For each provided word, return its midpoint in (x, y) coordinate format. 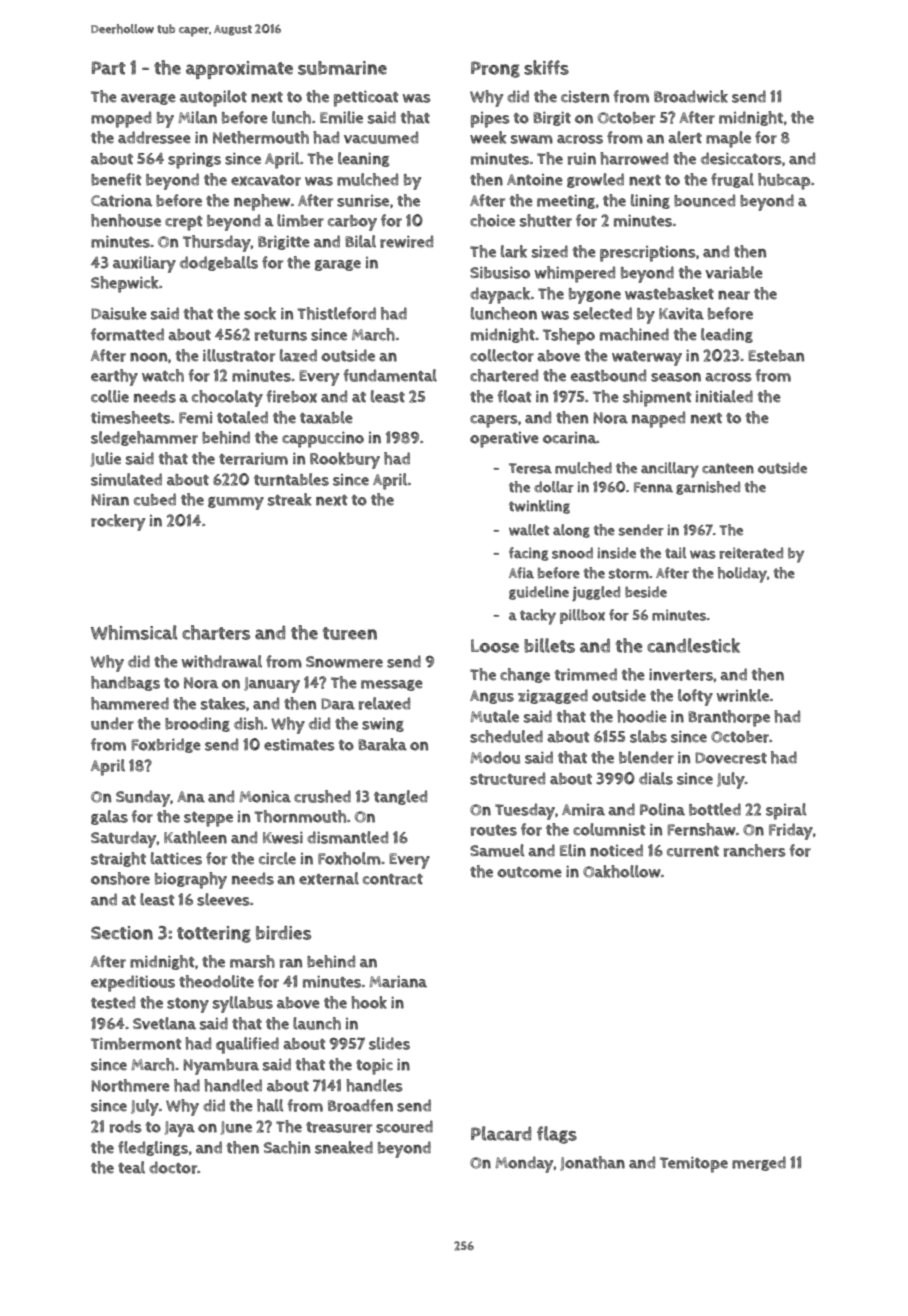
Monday (524, 1164)
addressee (154, 137)
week (488, 137)
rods (126, 1126)
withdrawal (222, 661)
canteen (728, 468)
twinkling (539, 507)
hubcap (784, 181)
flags (557, 1135)
